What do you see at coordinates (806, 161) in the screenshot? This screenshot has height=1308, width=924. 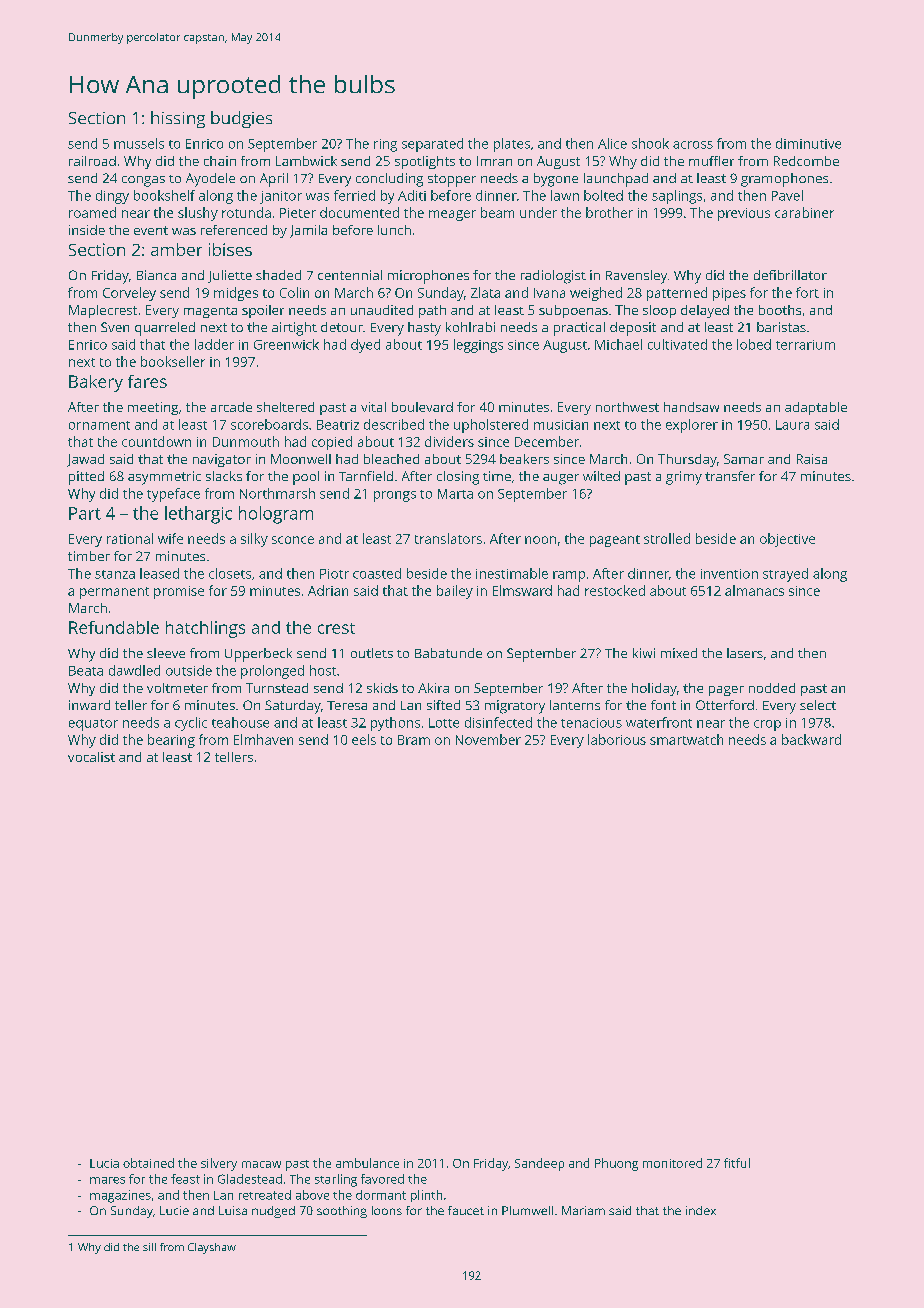 I see `Redcombe` at bounding box center [806, 161].
